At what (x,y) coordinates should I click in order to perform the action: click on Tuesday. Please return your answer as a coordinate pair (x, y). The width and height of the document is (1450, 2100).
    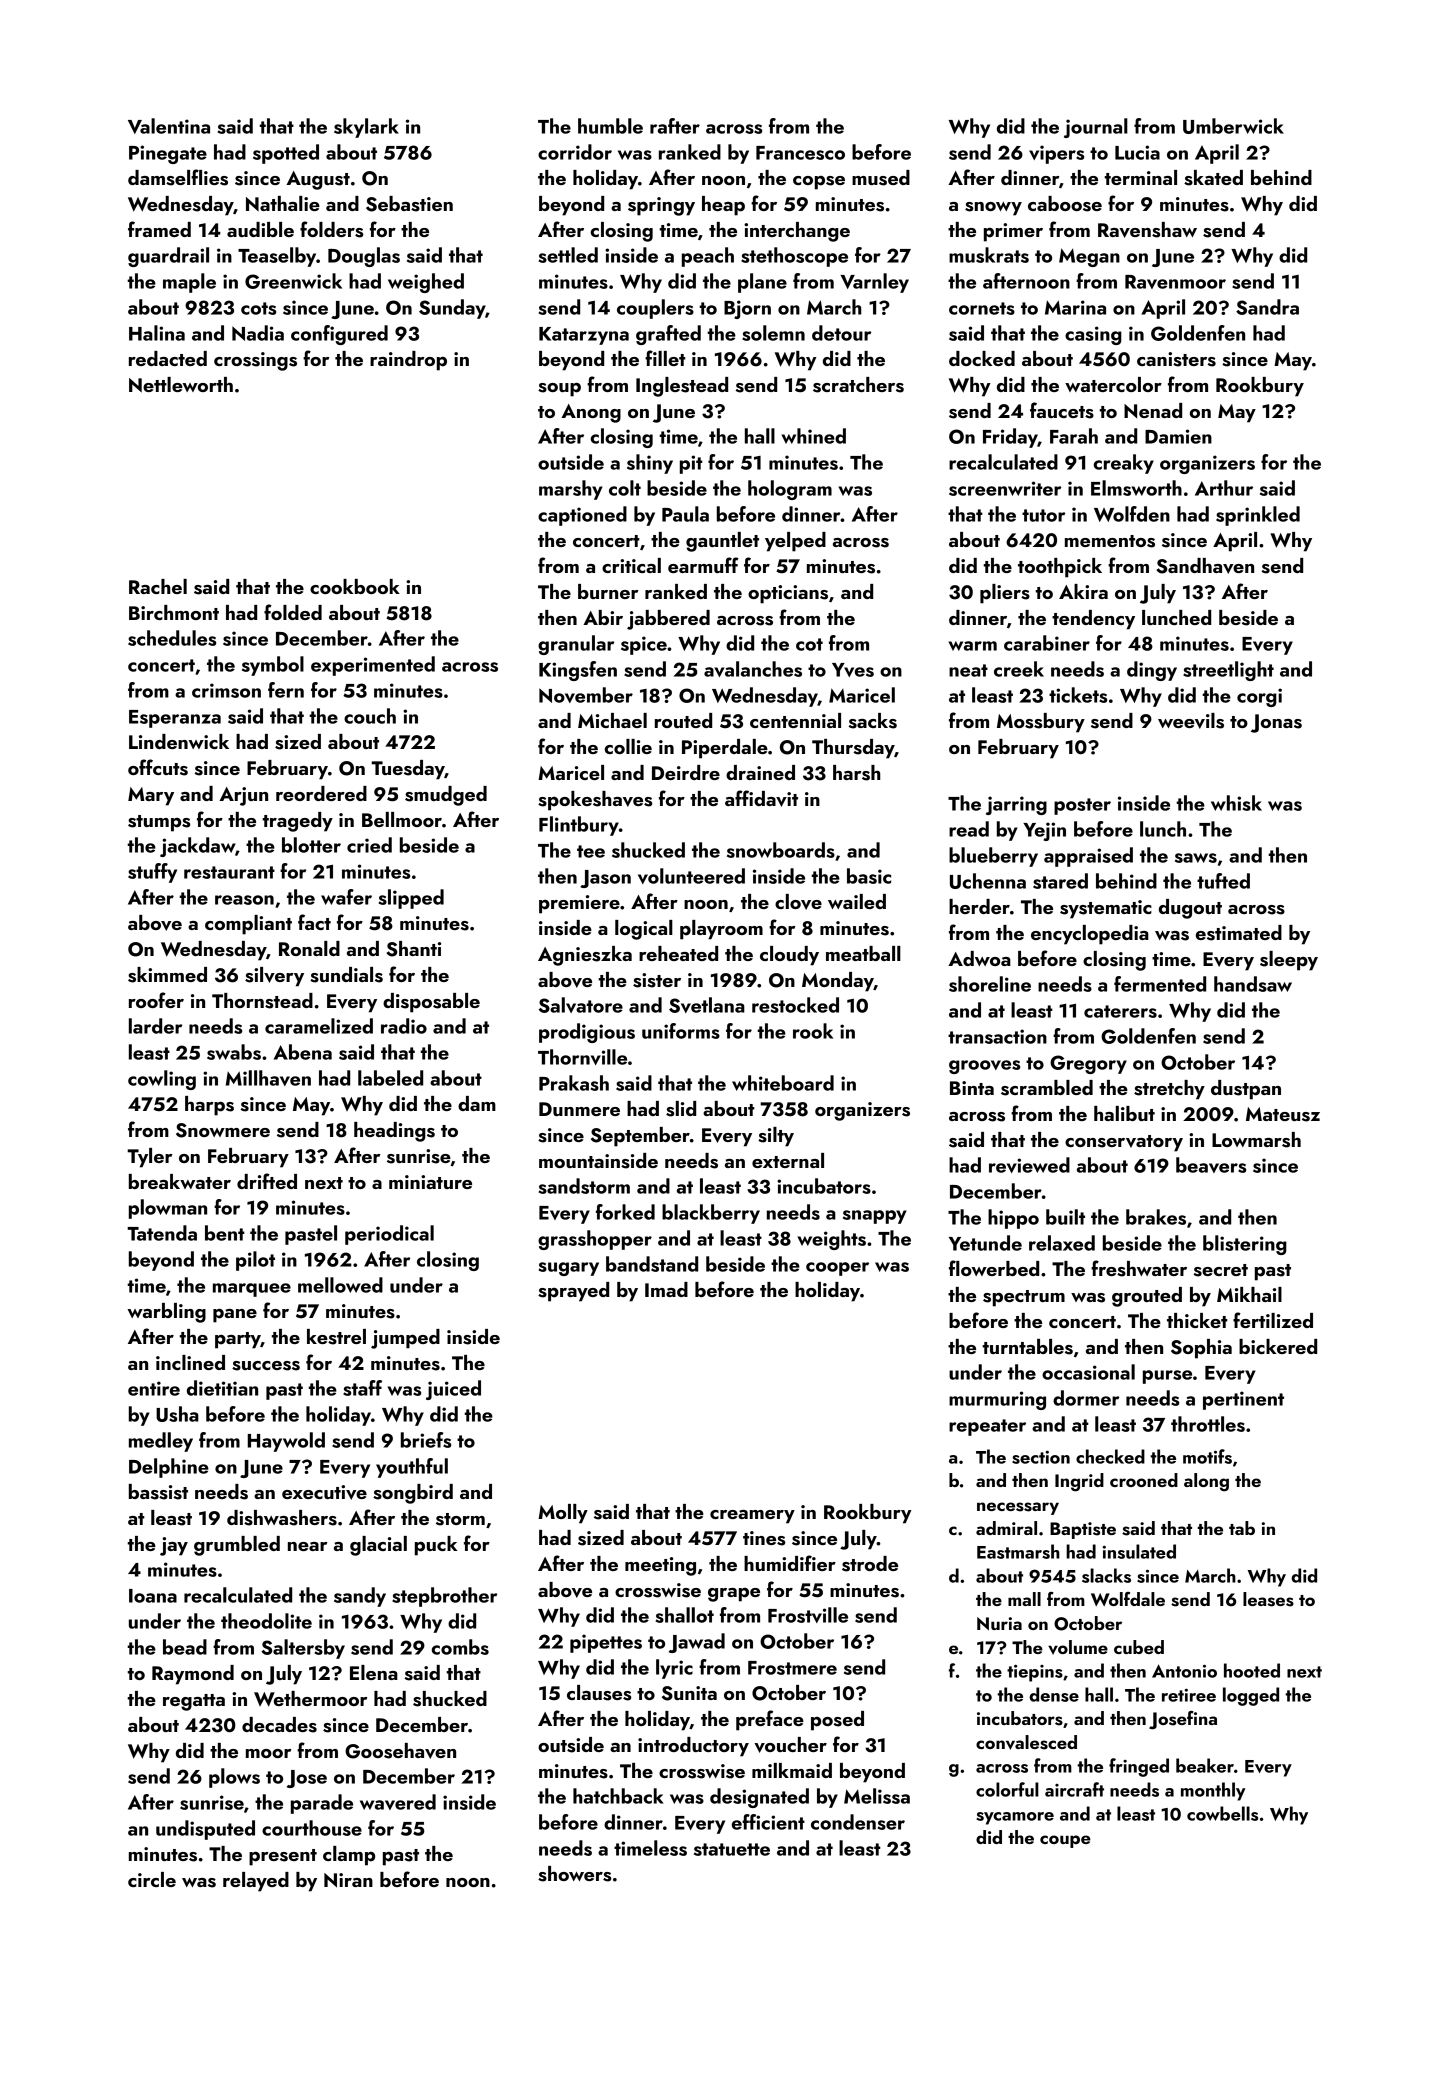
    Looking at the image, I should click on (408, 770).
